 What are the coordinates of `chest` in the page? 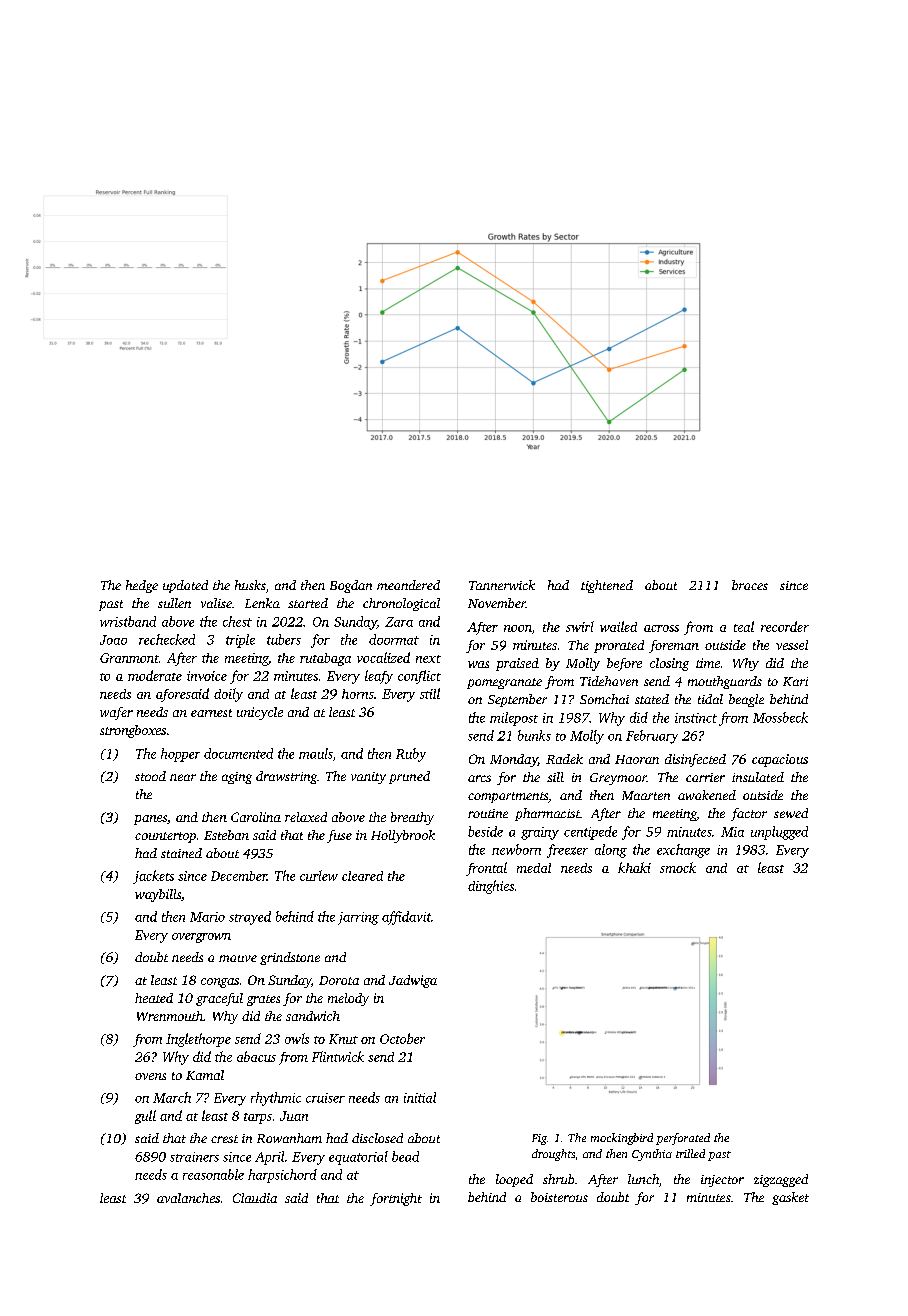 It's located at (237, 621).
